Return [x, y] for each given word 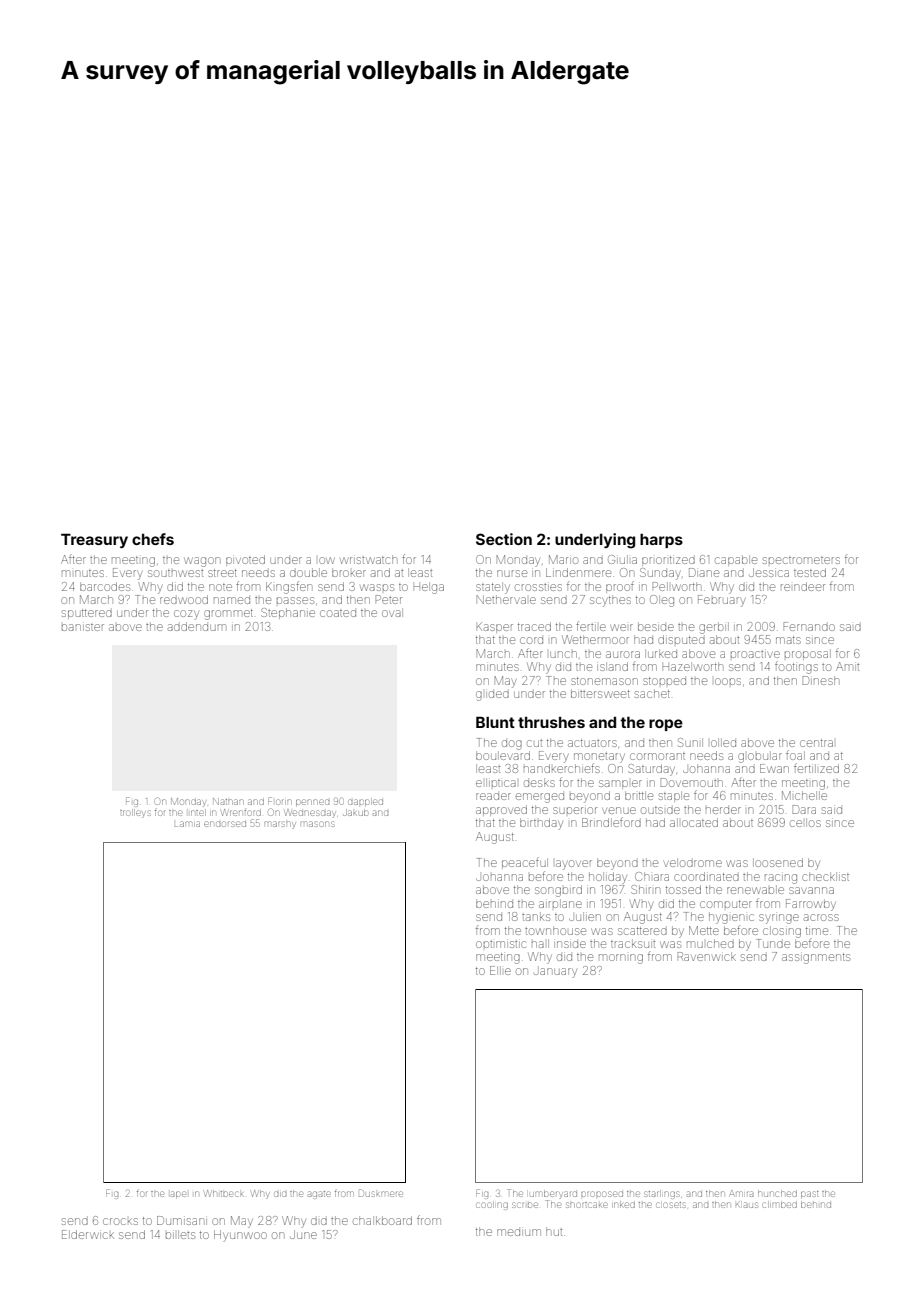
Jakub [355, 812]
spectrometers [801, 560]
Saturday [651, 770]
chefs [153, 539]
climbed [780, 1205]
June [304, 1234]
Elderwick [88, 1234]
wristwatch [368, 559]
